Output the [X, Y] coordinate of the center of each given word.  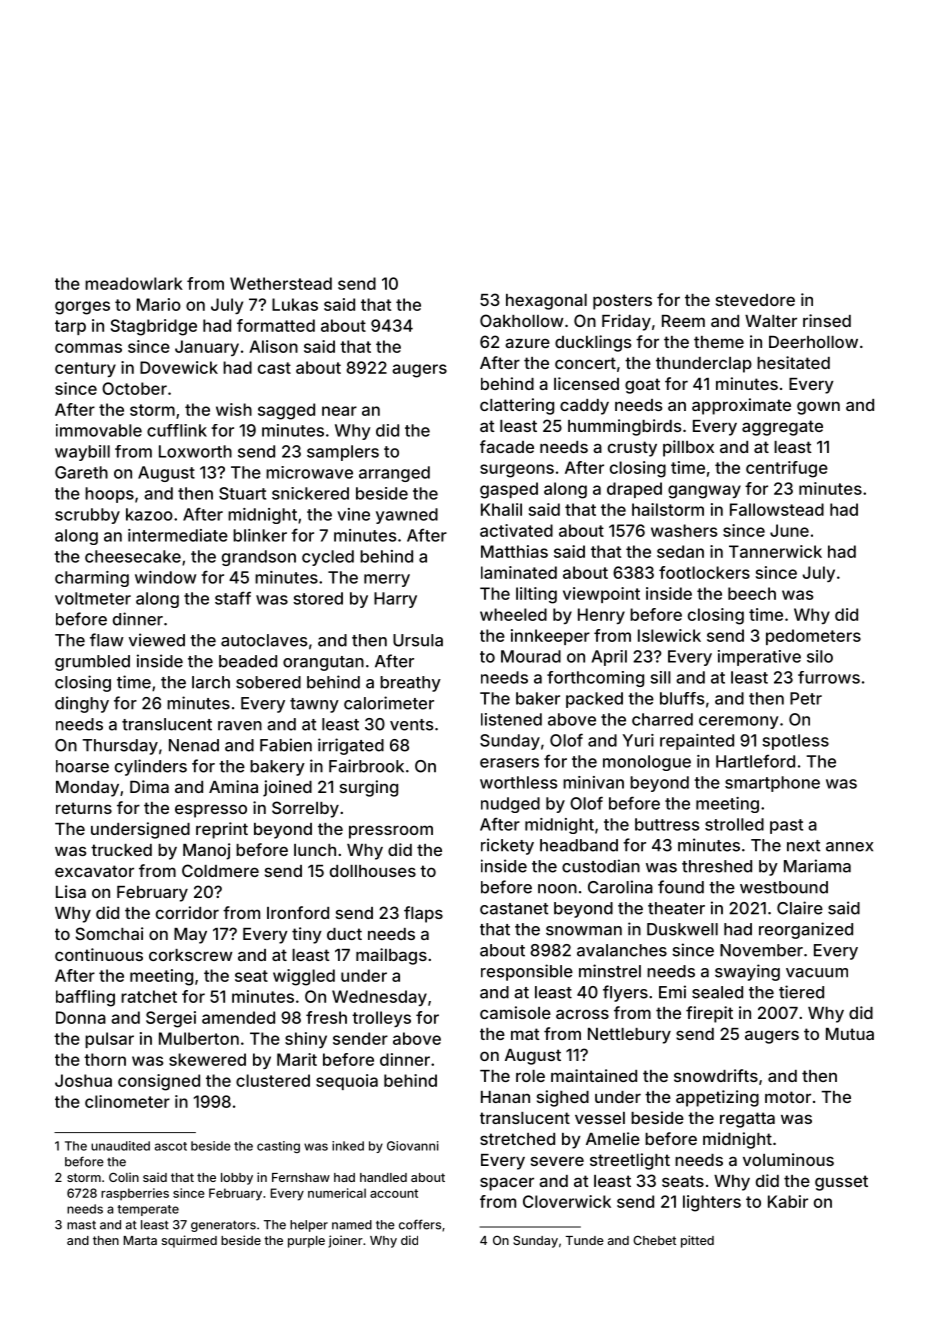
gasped [509, 490]
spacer [507, 1184]
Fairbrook [366, 766]
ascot [171, 1146]
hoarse [82, 766]
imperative [759, 658]
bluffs [682, 698]
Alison [273, 346]
